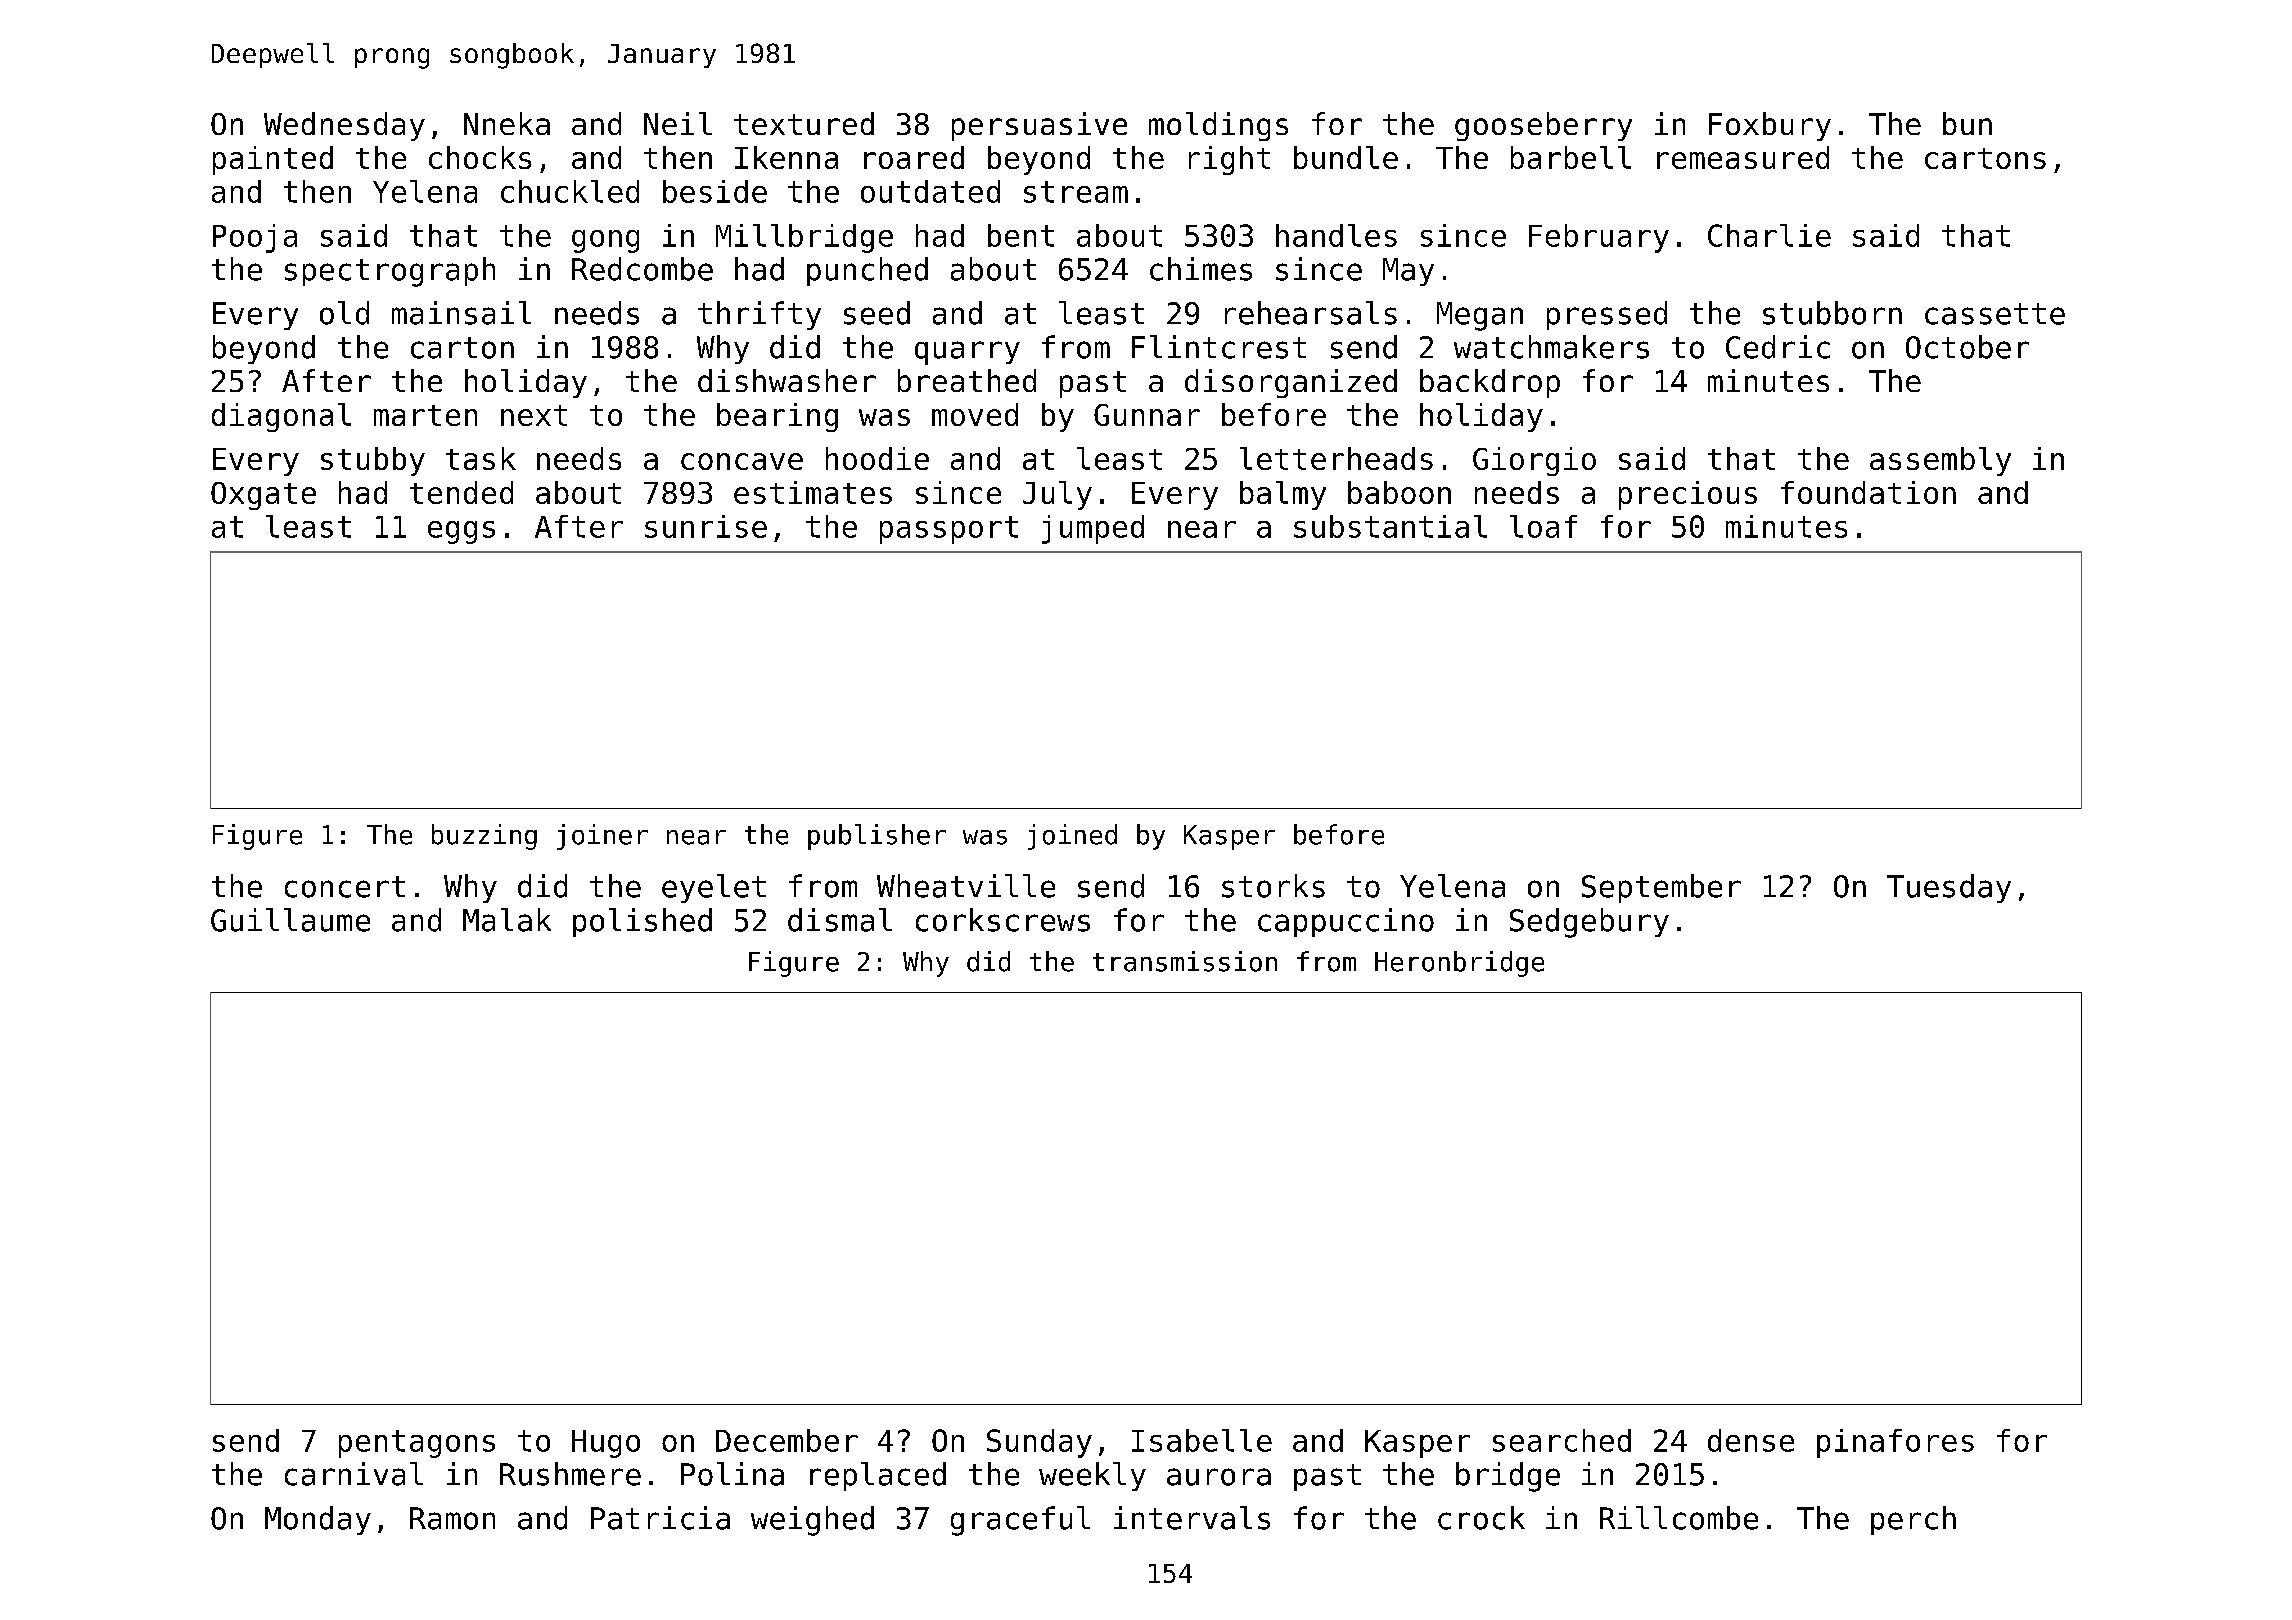 The image size is (2292, 1620). I want to click on intervals, so click(1192, 1518).
